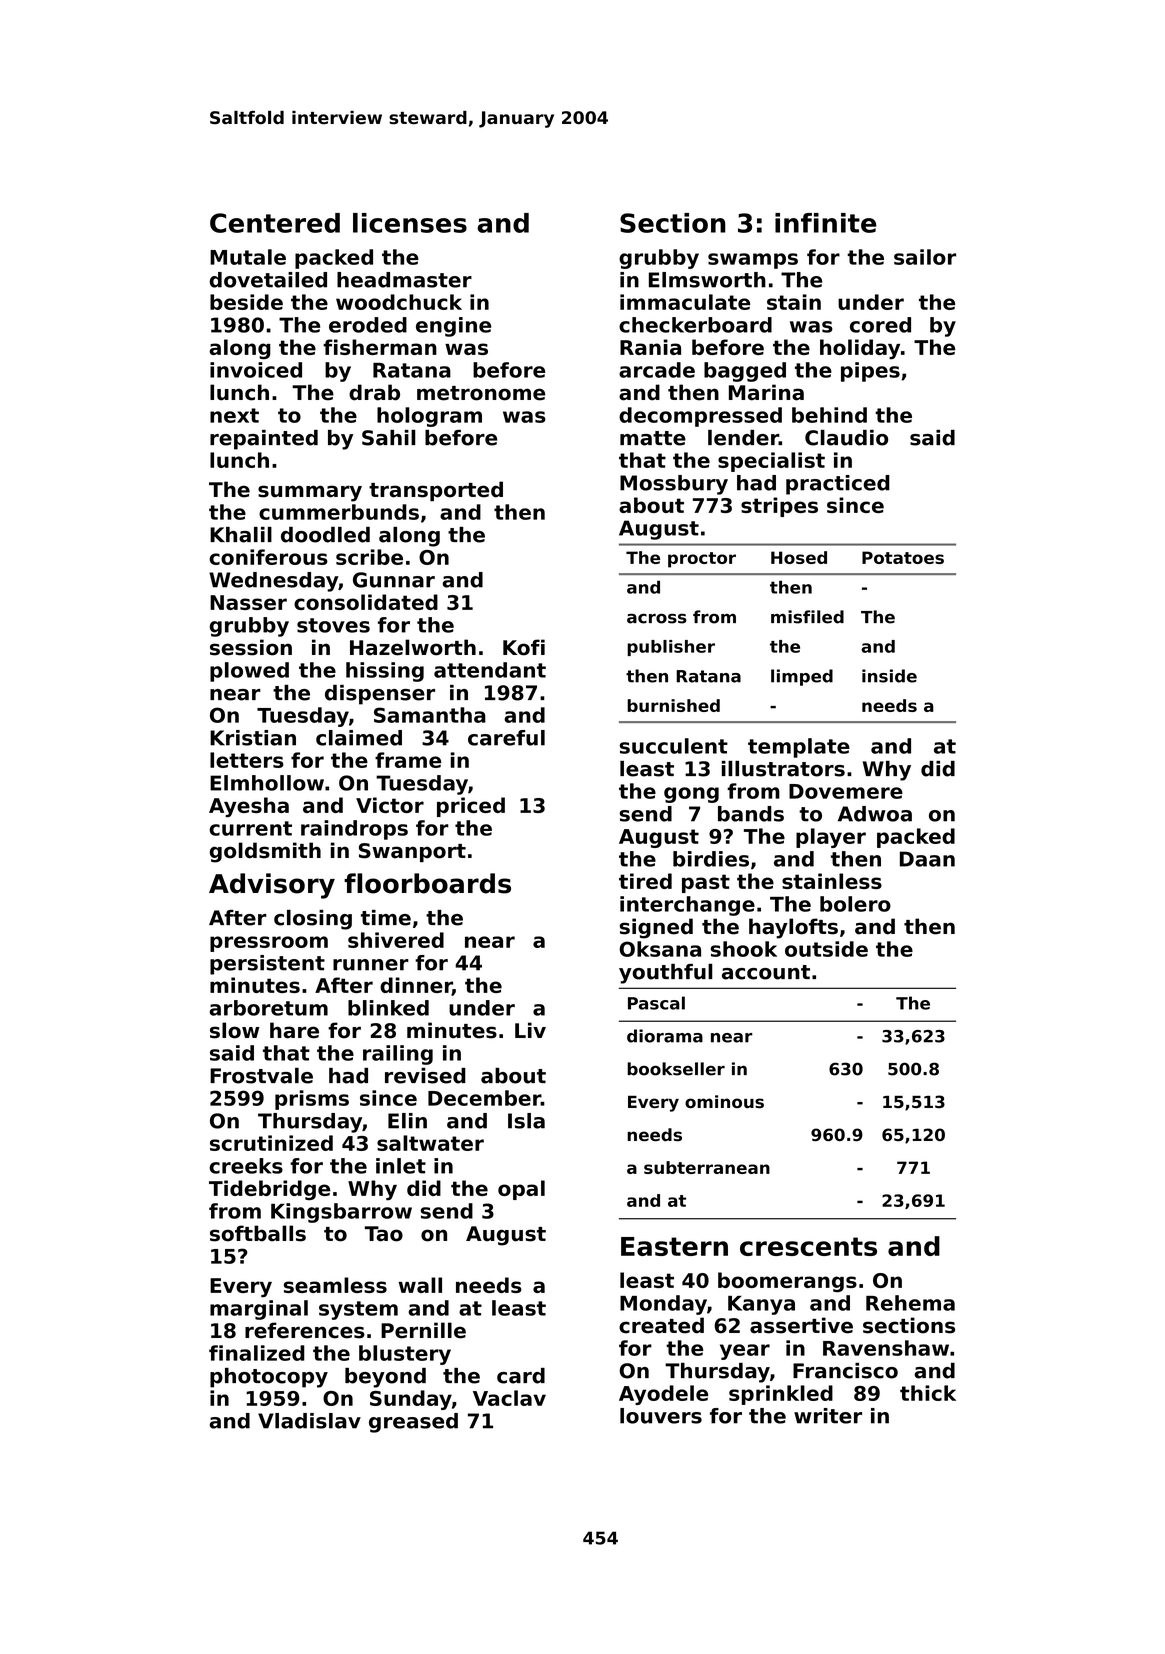 The height and width of the page is (1654, 1165). Describe the element at coordinates (927, 859) in the page. I see `Daan` at that location.
